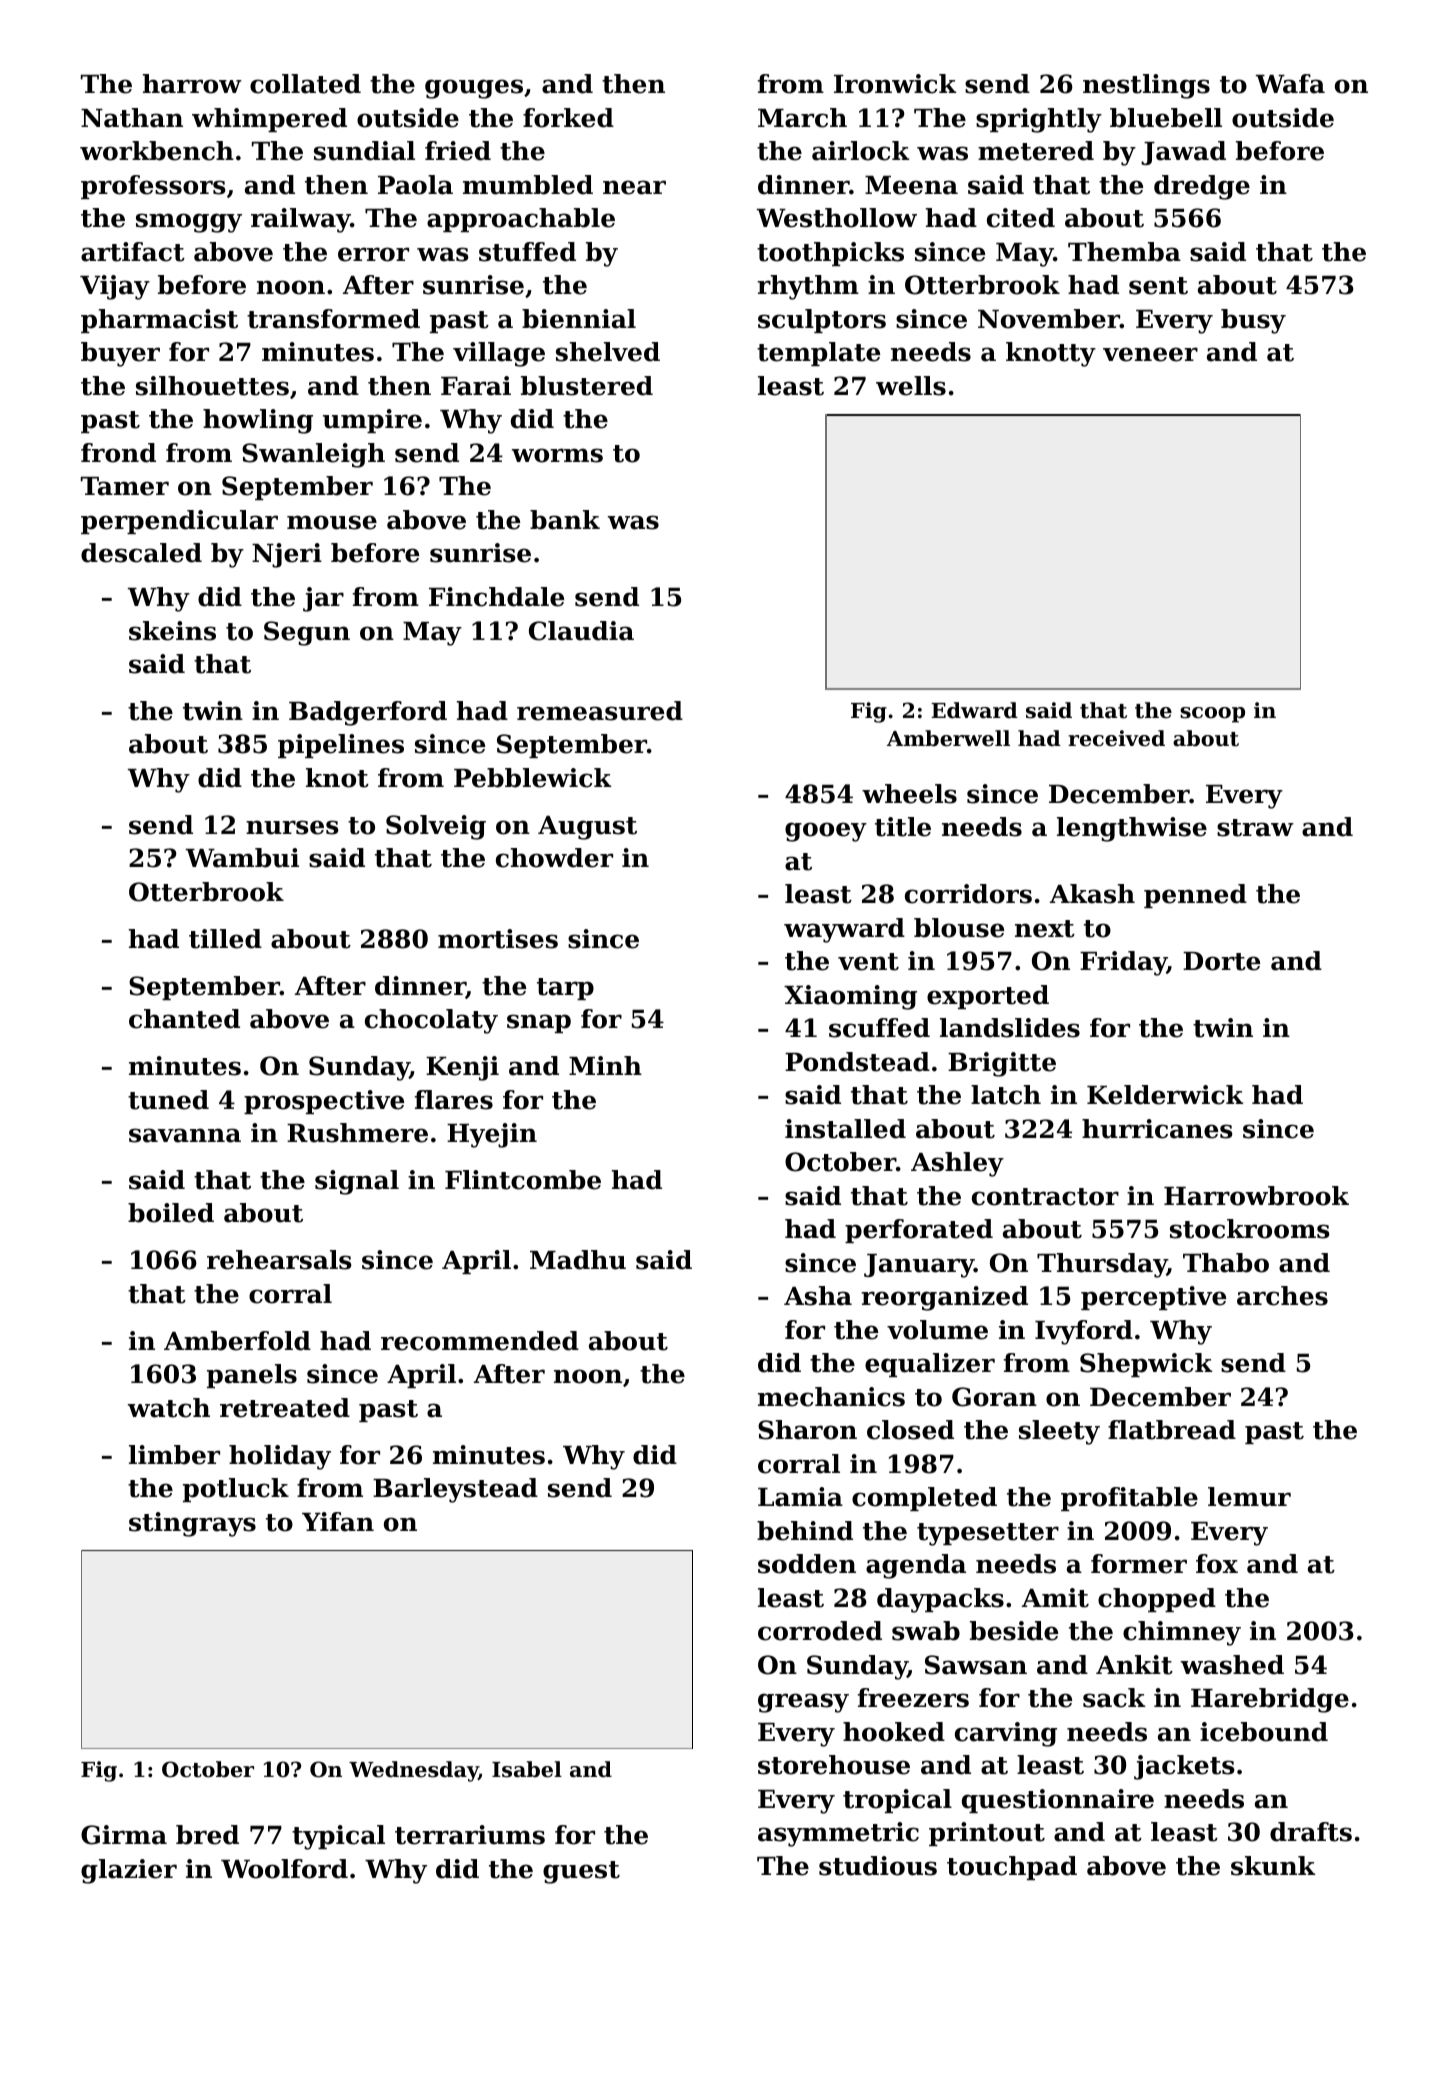 This screenshot has width=1450, height=2100. Describe the element at coordinates (333, 319) in the screenshot. I see `transformed` at that location.
